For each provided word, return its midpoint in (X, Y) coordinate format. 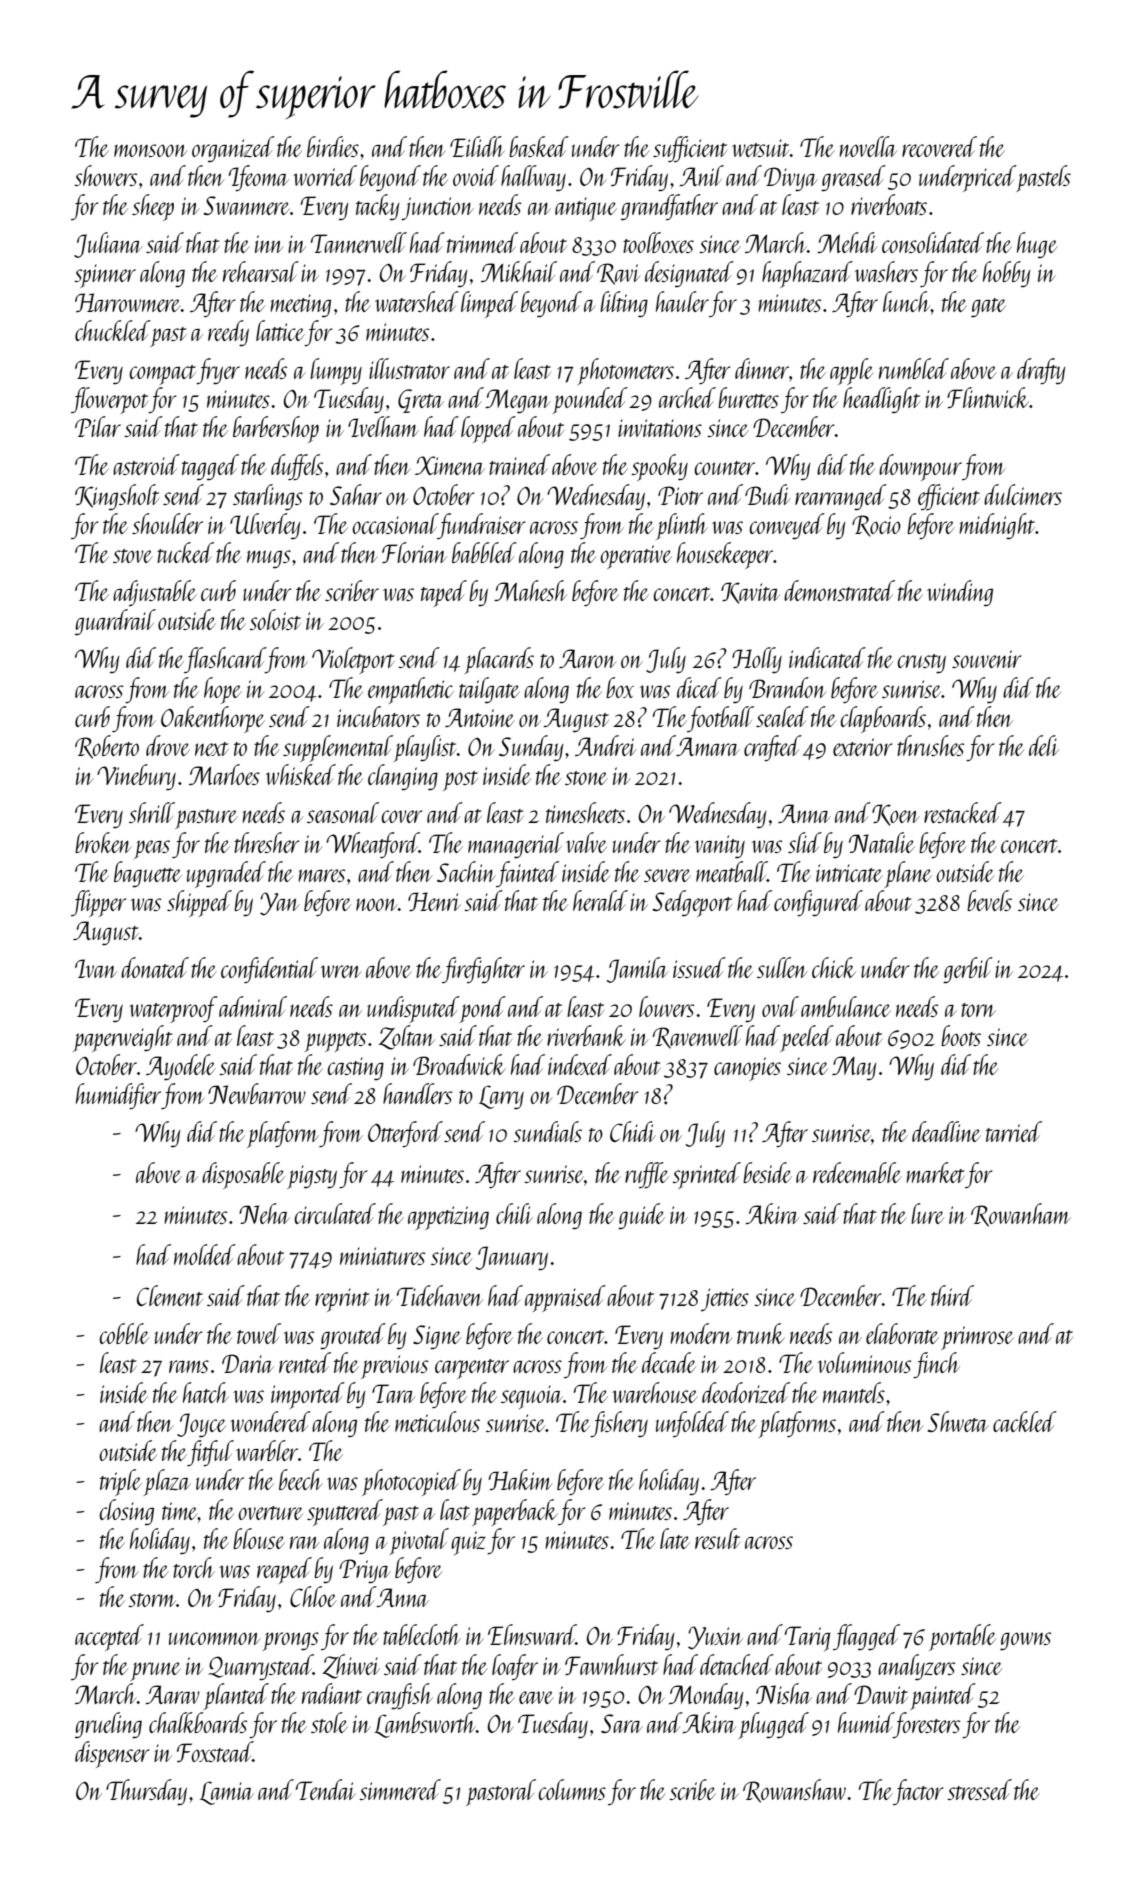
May (854, 1068)
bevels (989, 900)
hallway (533, 178)
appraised (565, 1298)
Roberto (107, 747)
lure (927, 1213)
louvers (666, 1006)
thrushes (930, 745)
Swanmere (247, 205)
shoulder (167, 523)
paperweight (123, 1038)
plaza (167, 1482)
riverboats (889, 204)
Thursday (146, 1792)
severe (667, 875)
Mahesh (530, 590)
